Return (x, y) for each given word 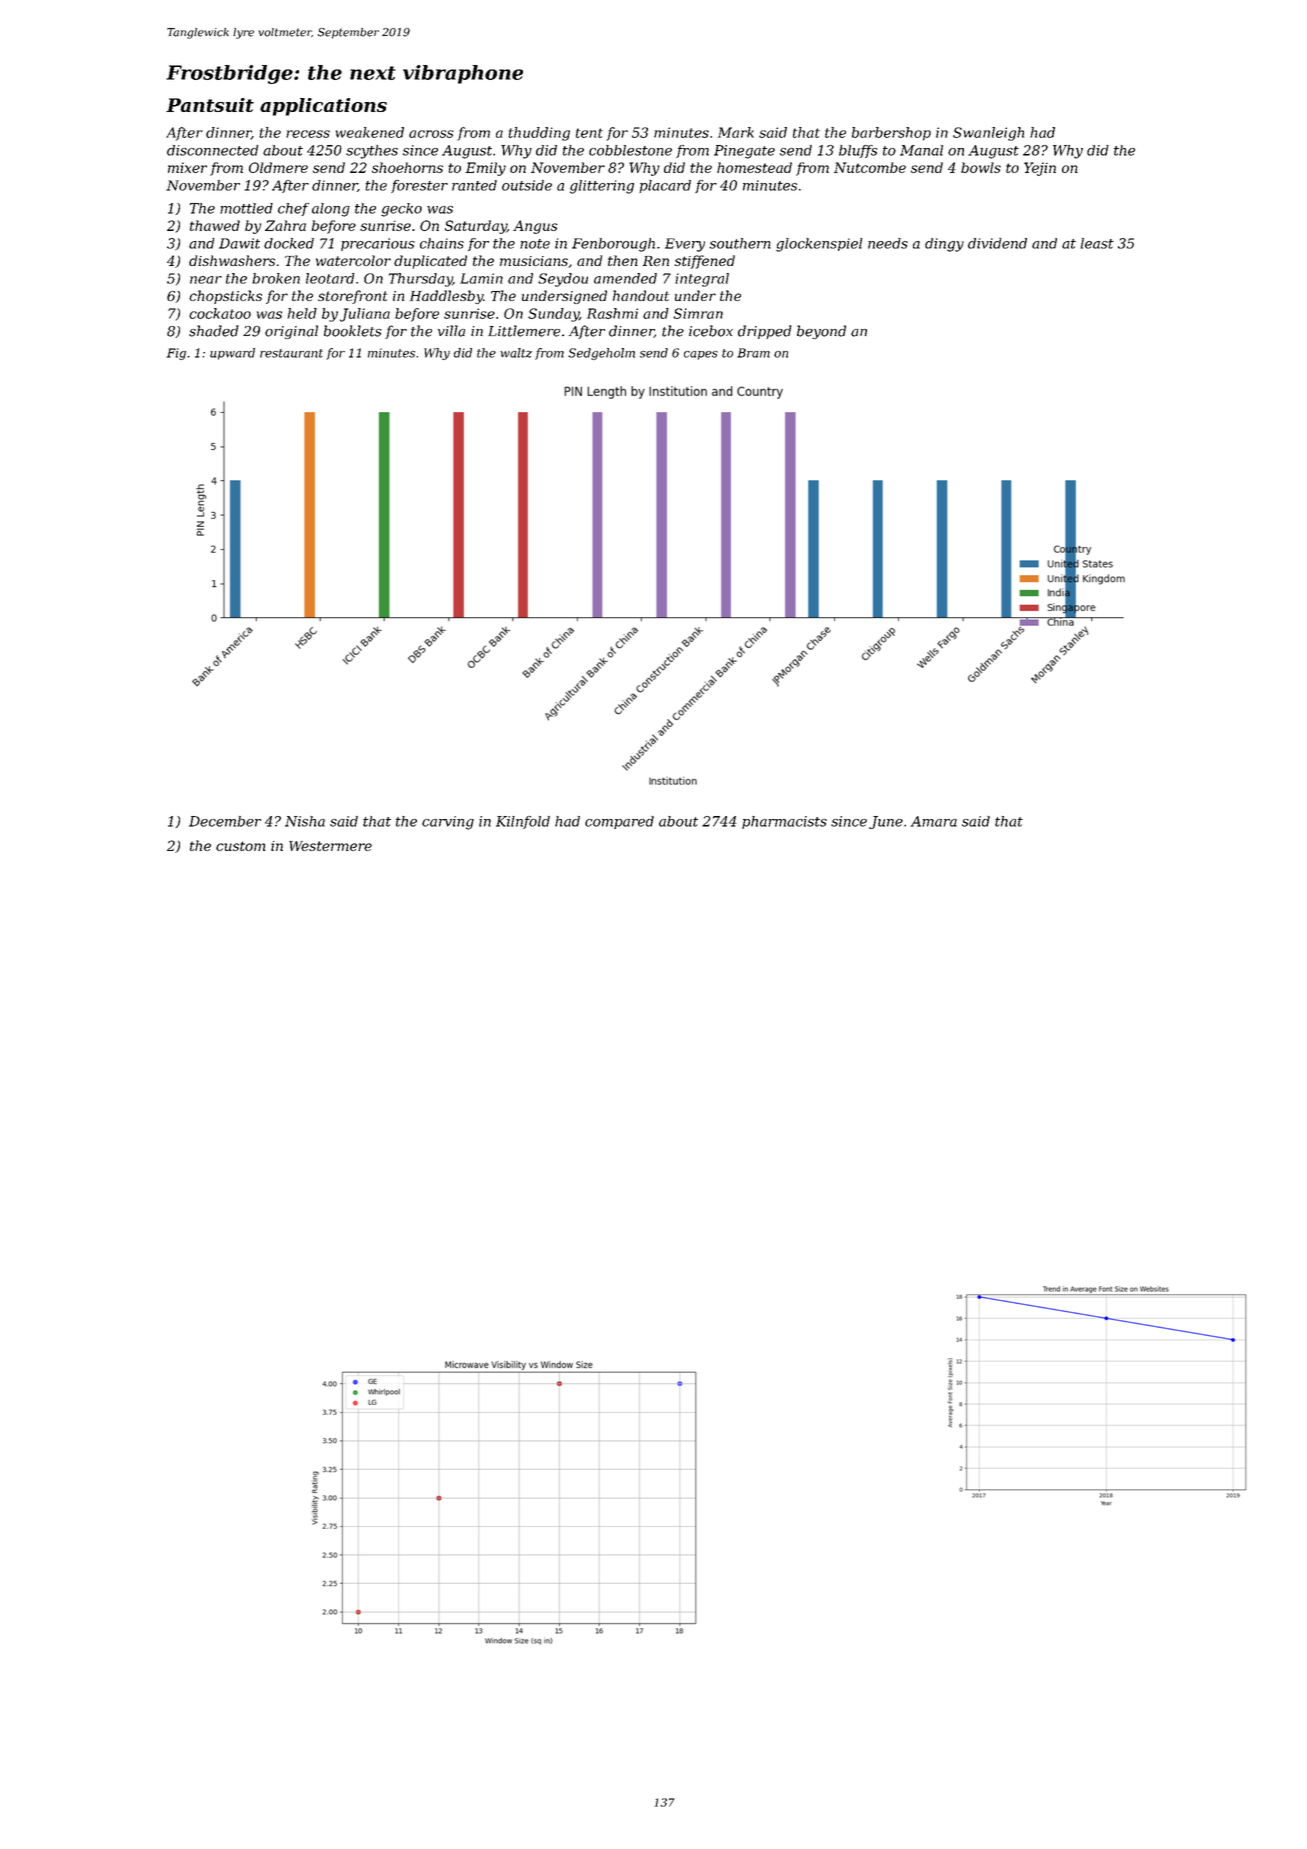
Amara (934, 821)
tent (589, 133)
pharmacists (784, 822)
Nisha (305, 821)
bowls (981, 167)
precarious (378, 244)
